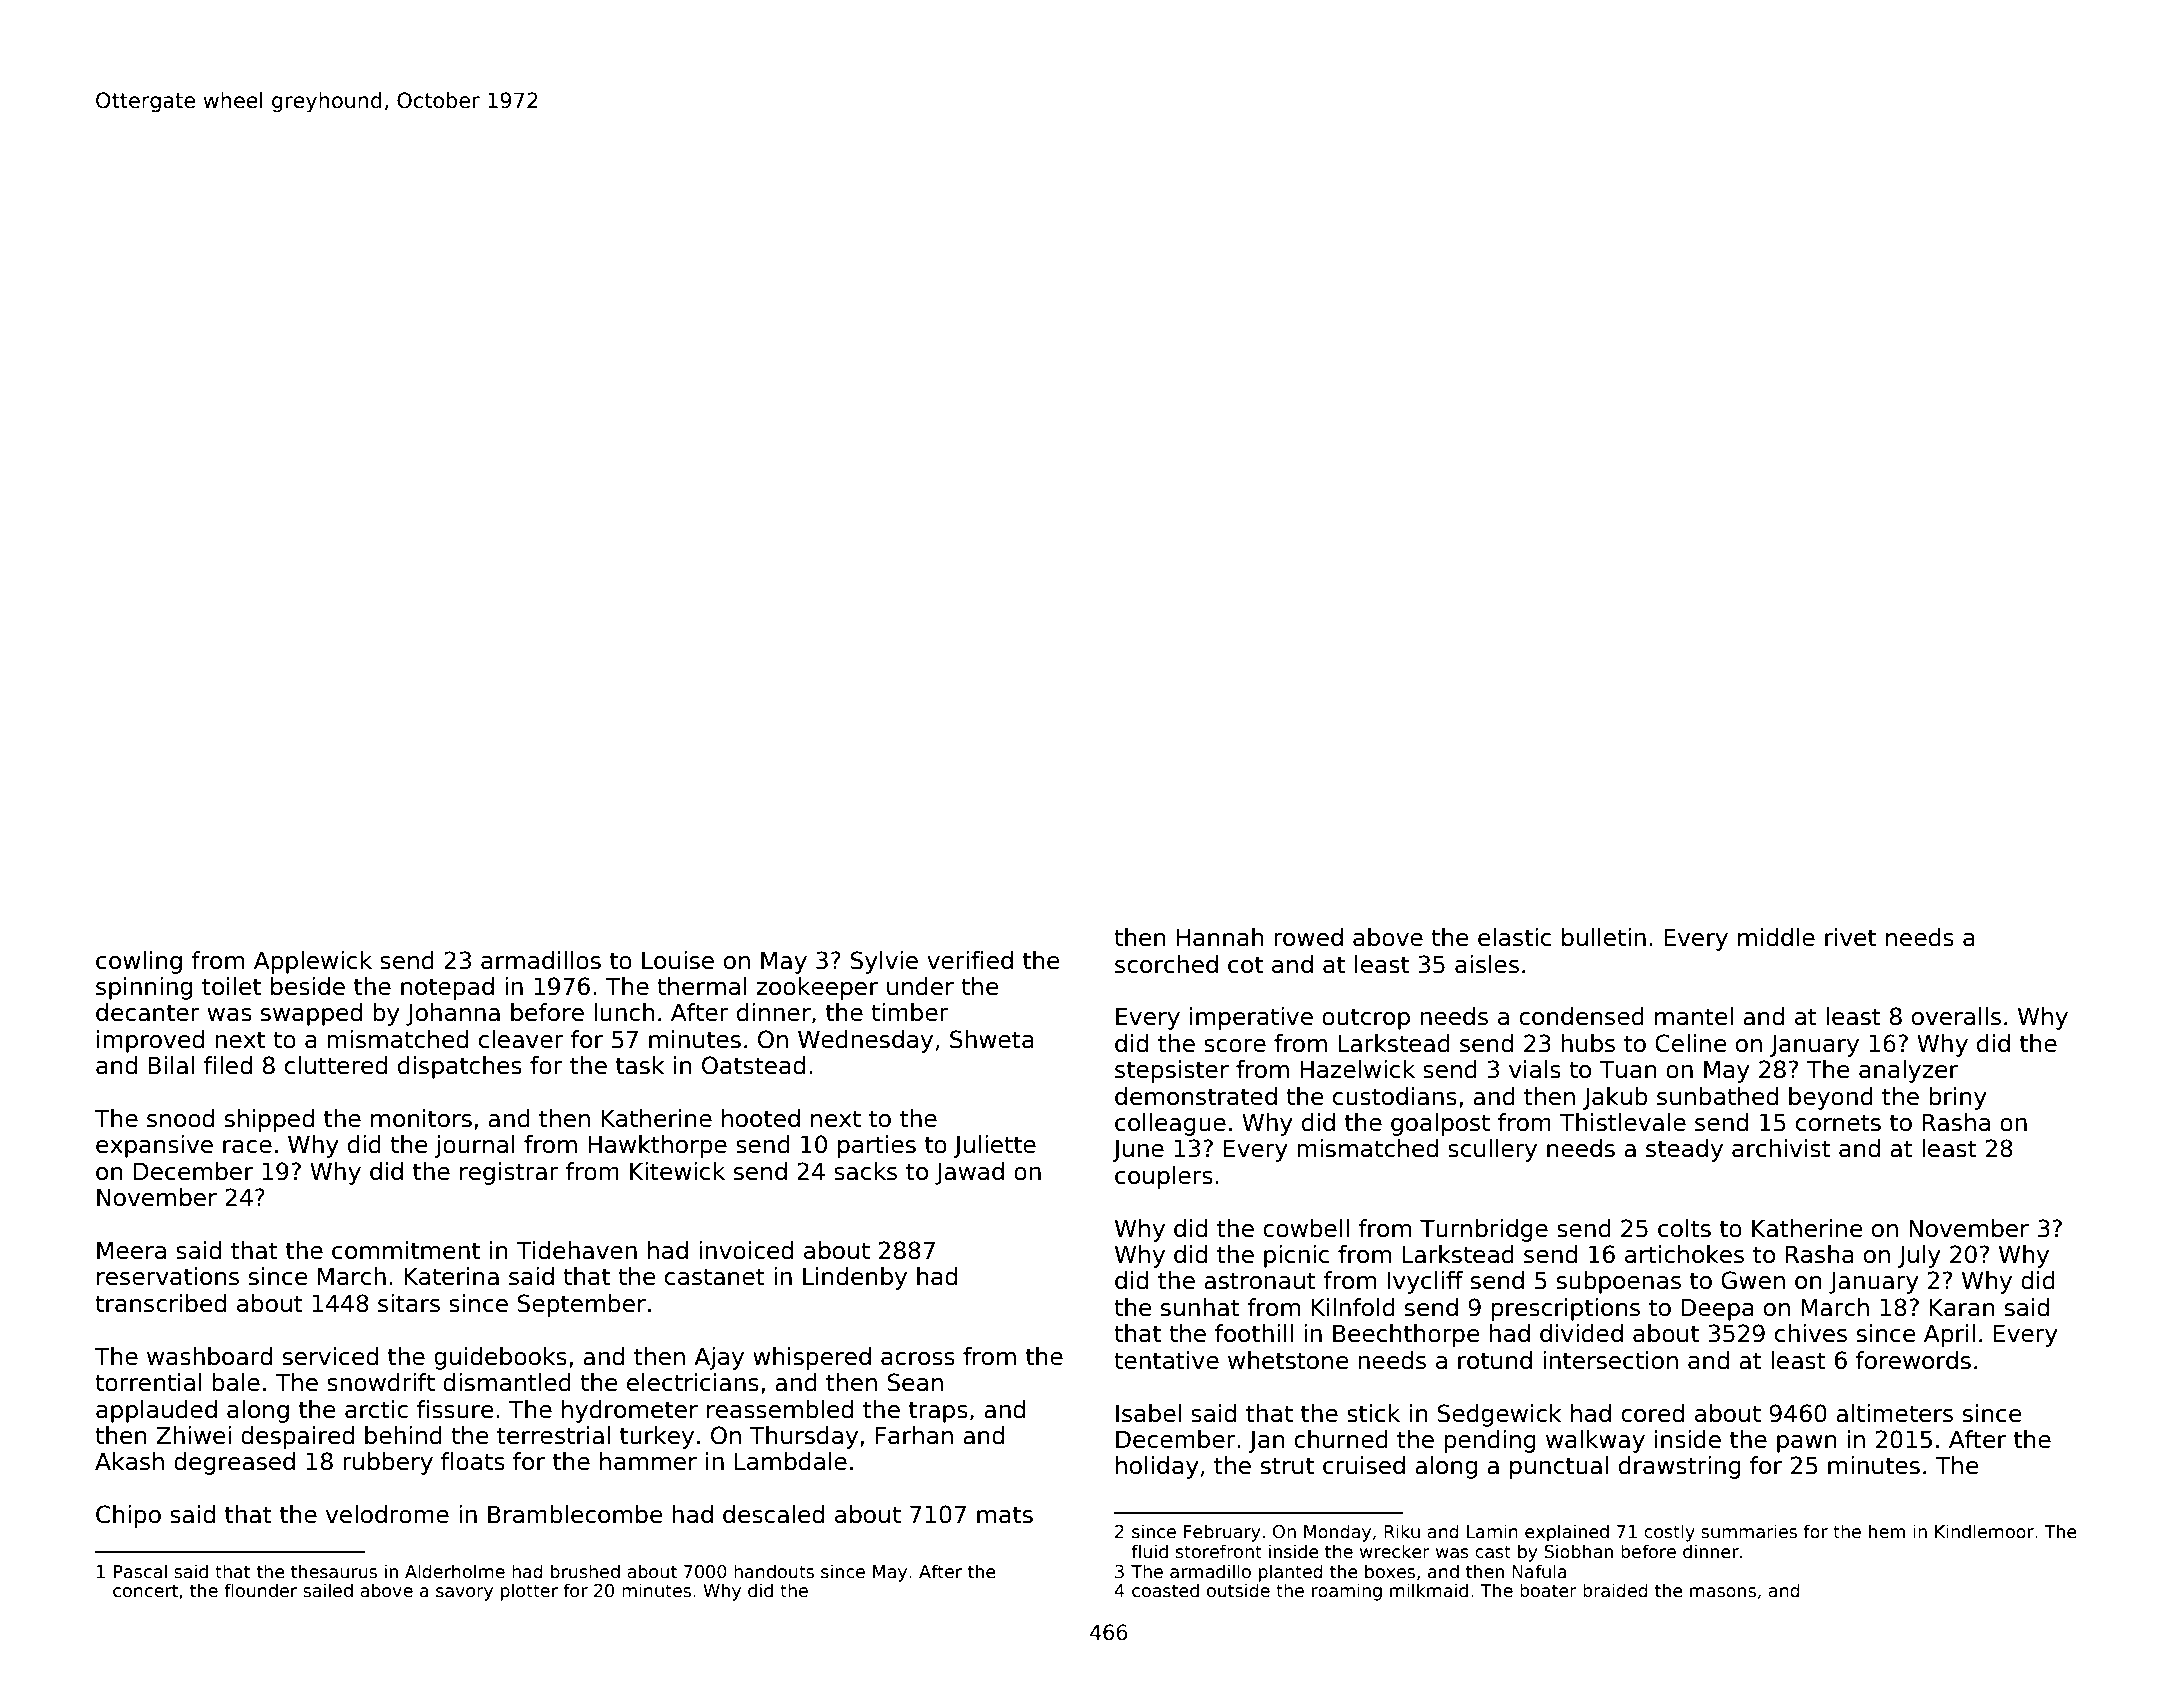 This screenshot has height=1683, width=2178. I want to click on concert, so click(145, 1591).
